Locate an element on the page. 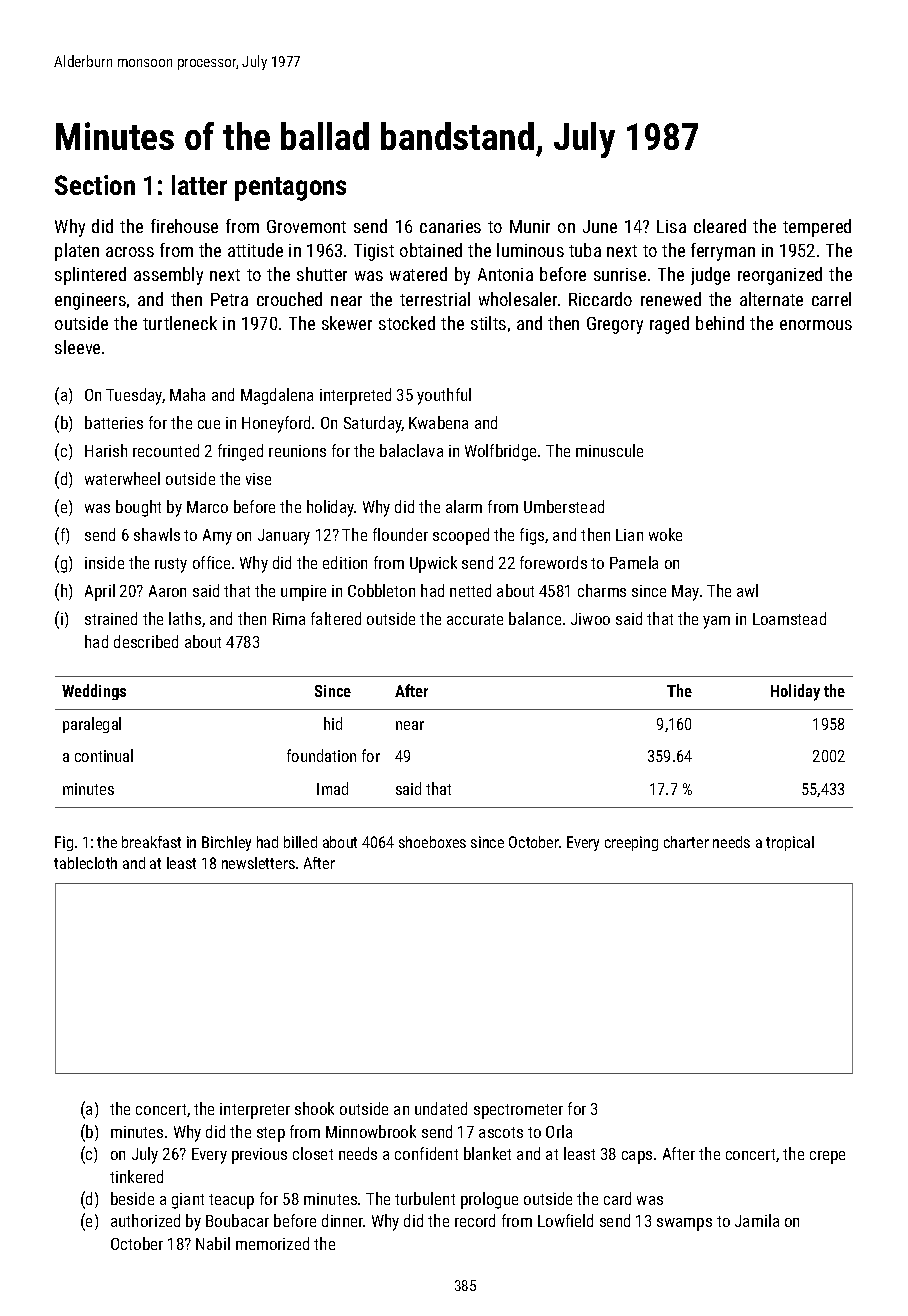 Image resolution: width=908 pixels, height=1316 pixels. woke is located at coordinates (665, 534).
